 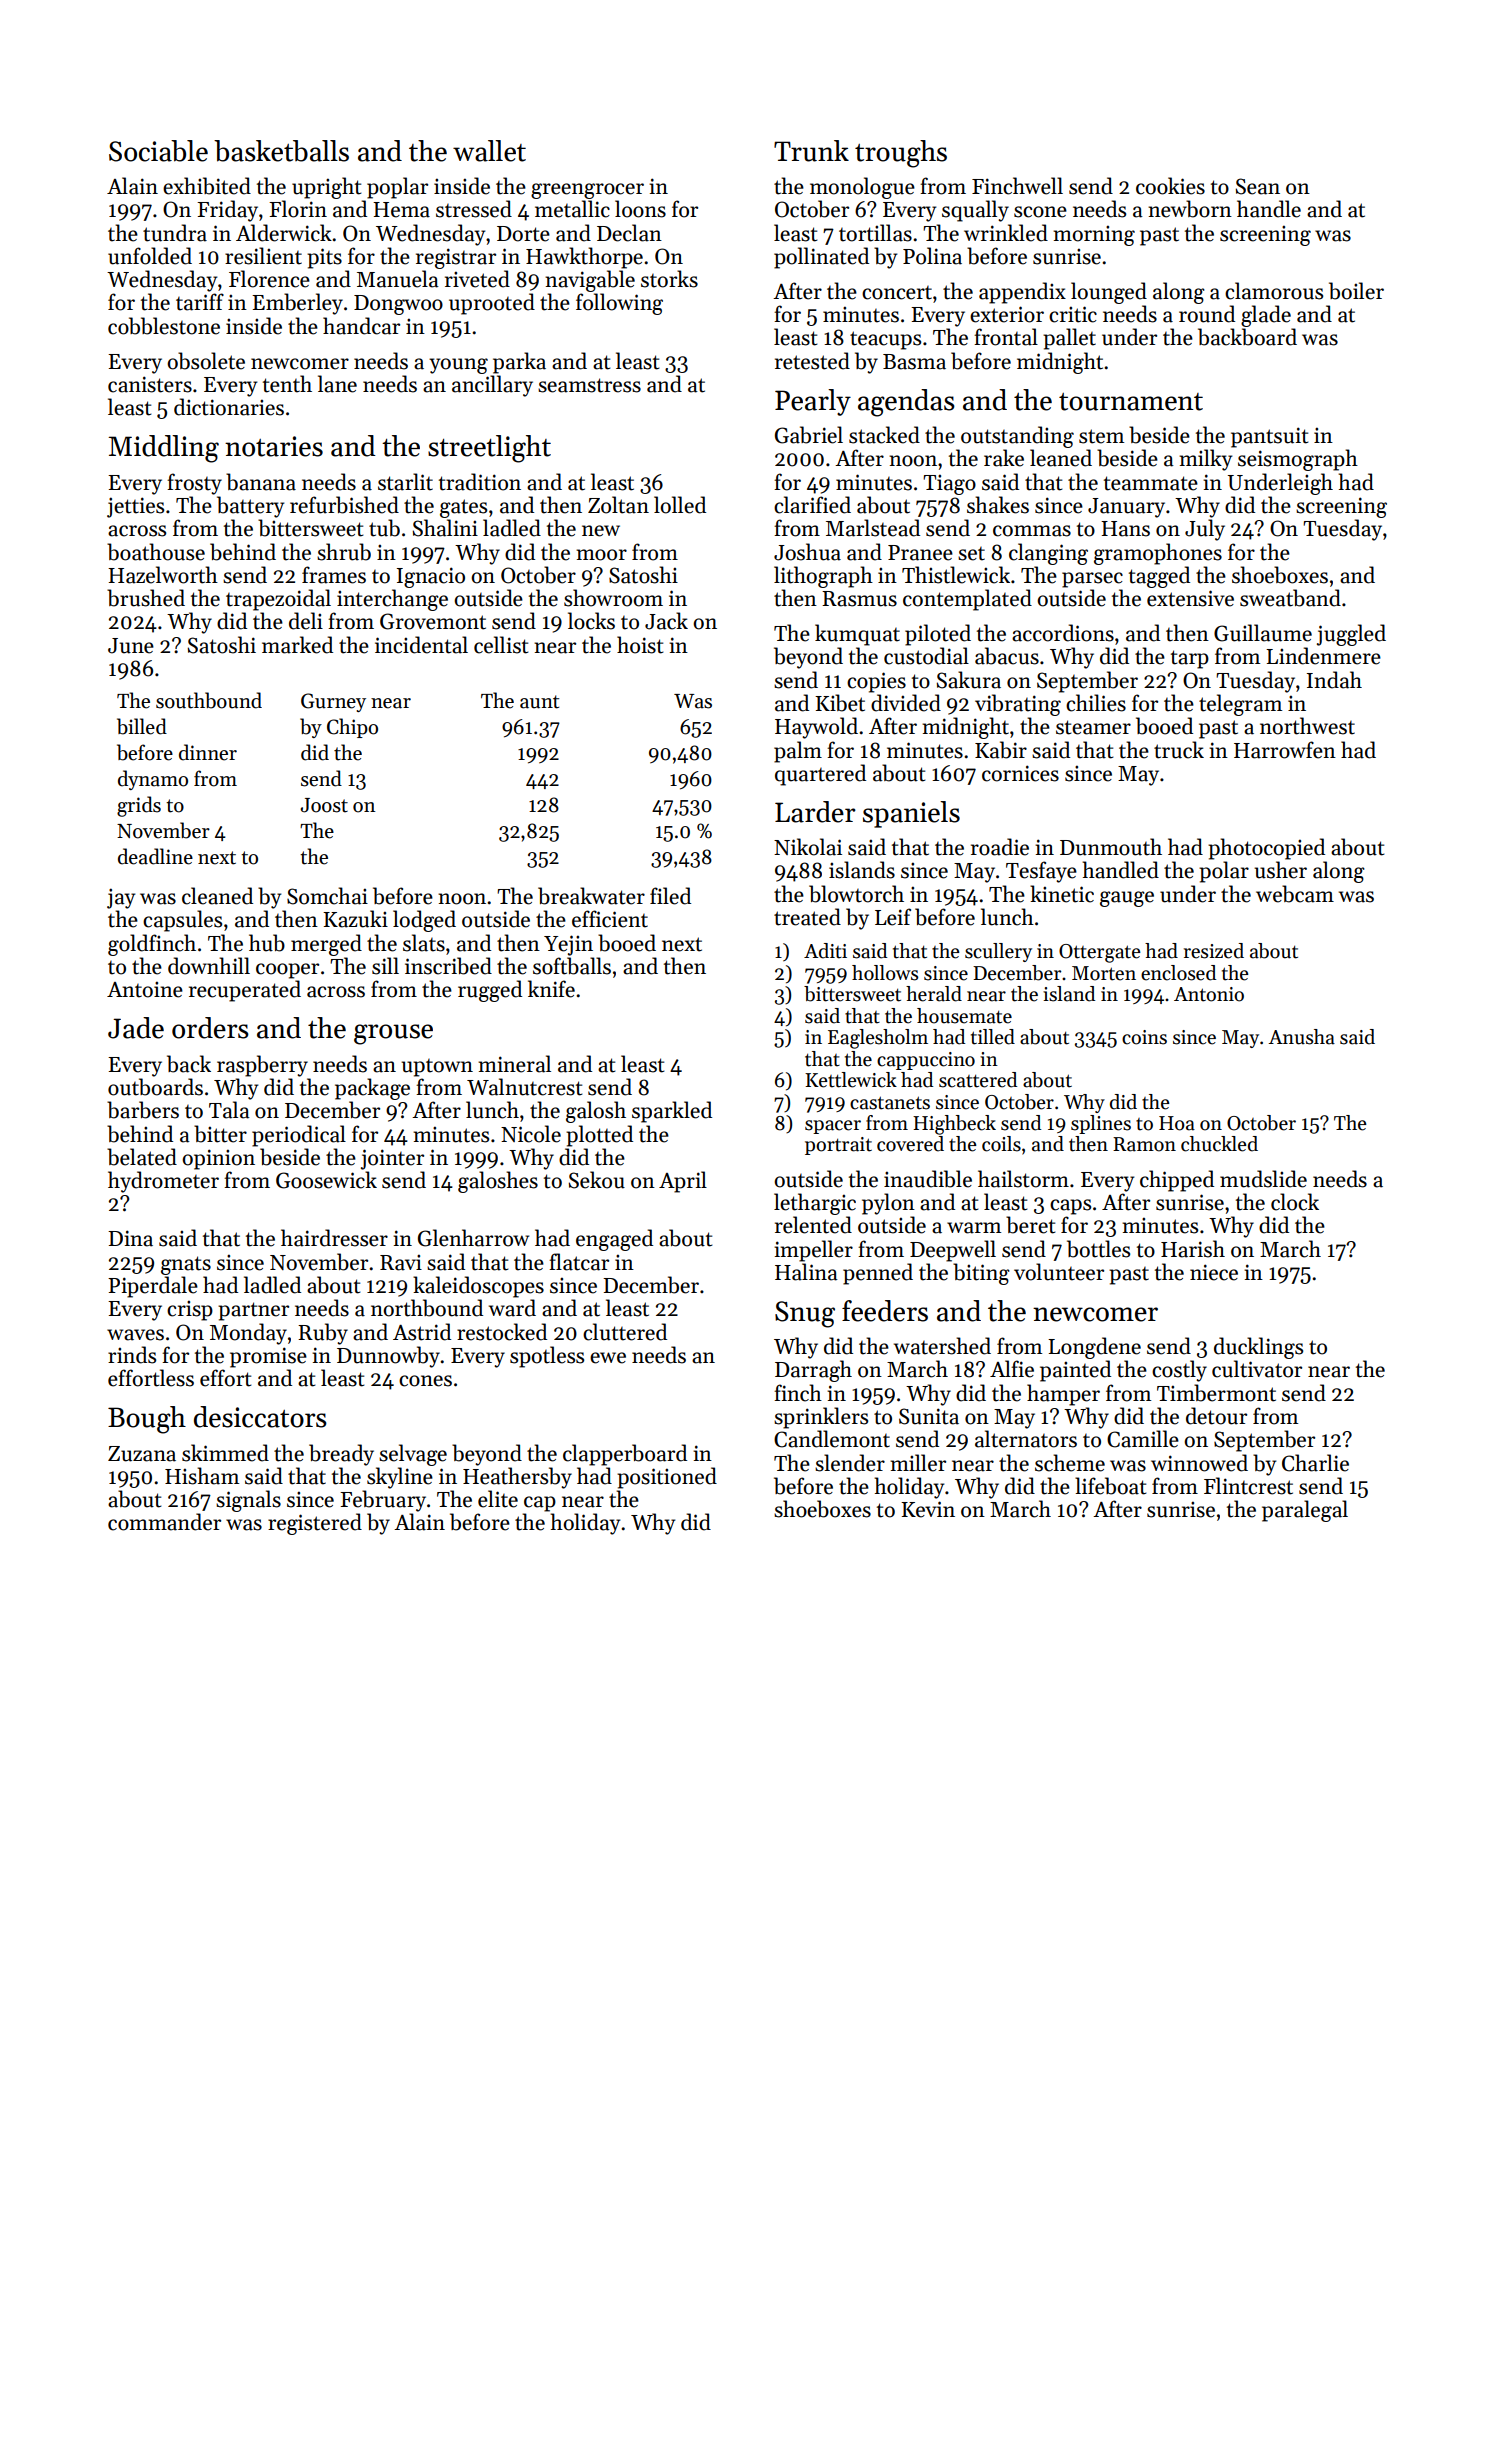 What do you see at coordinates (315, 1524) in the page?
I see `registered` at bounding box center [315, 1524].
